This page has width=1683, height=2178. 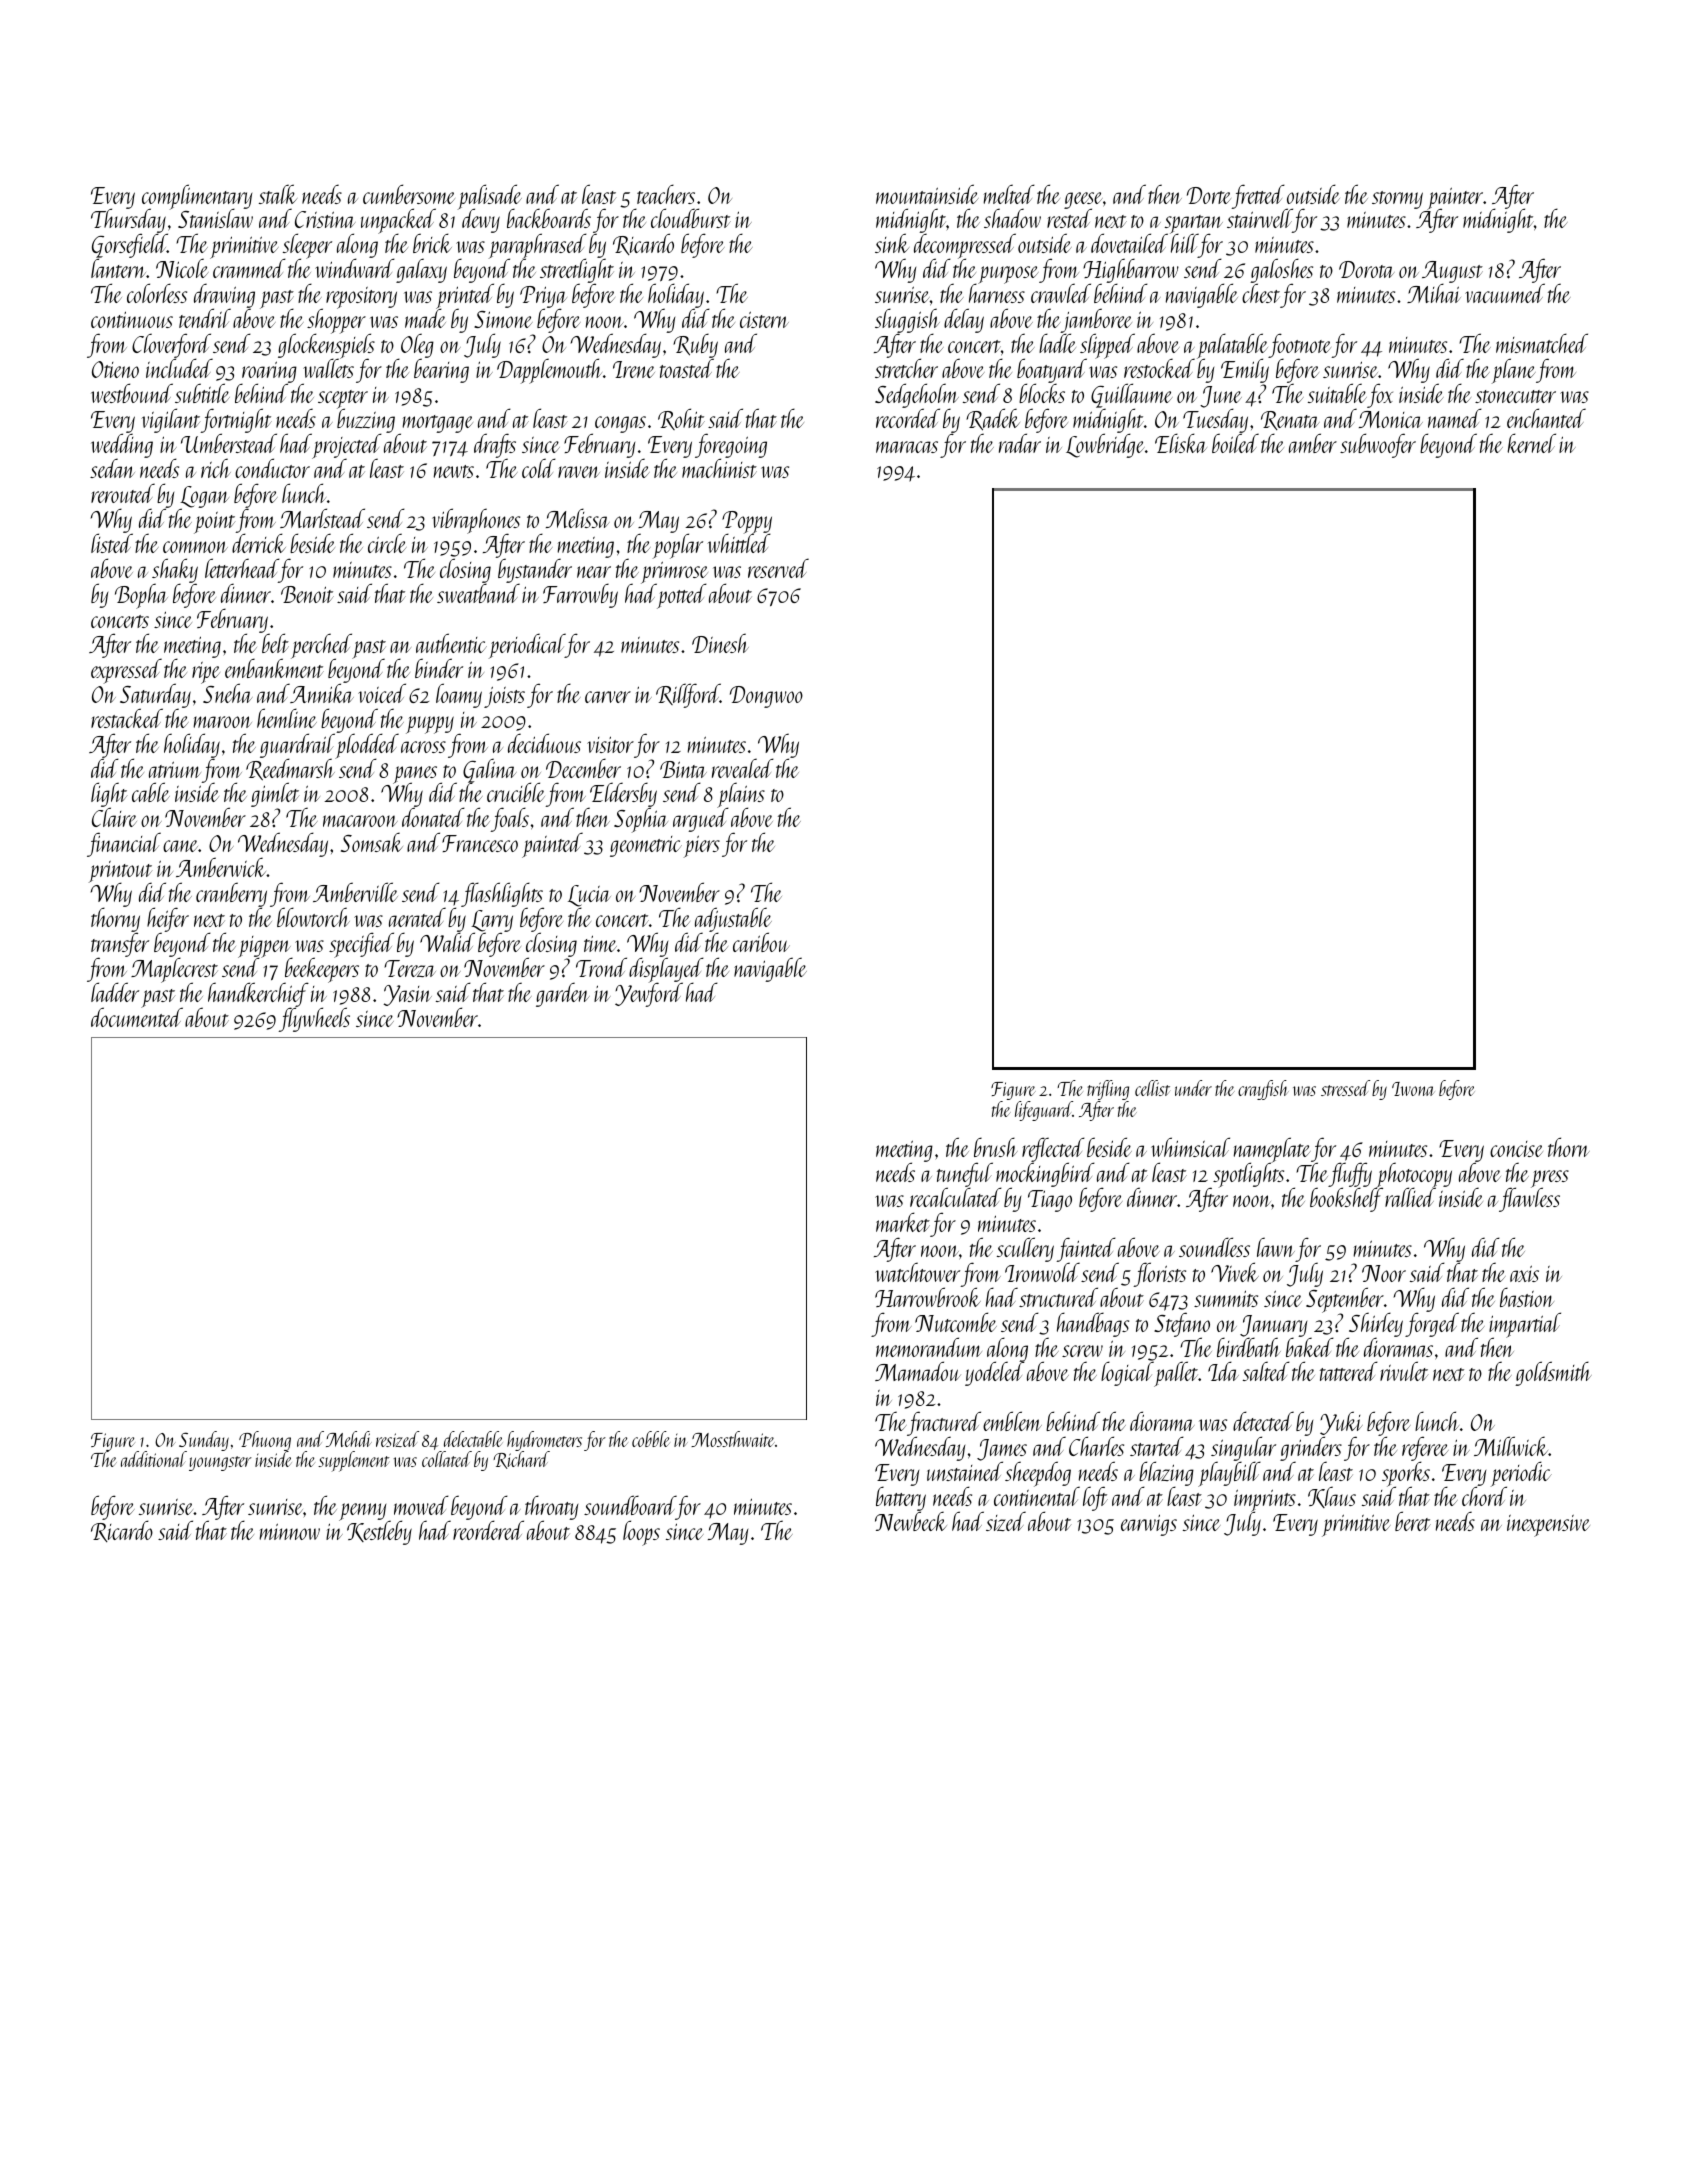 What do you see at coordinates (289, 1531) in the page?
I see `minnow` at bounding box center [289, 1531].
